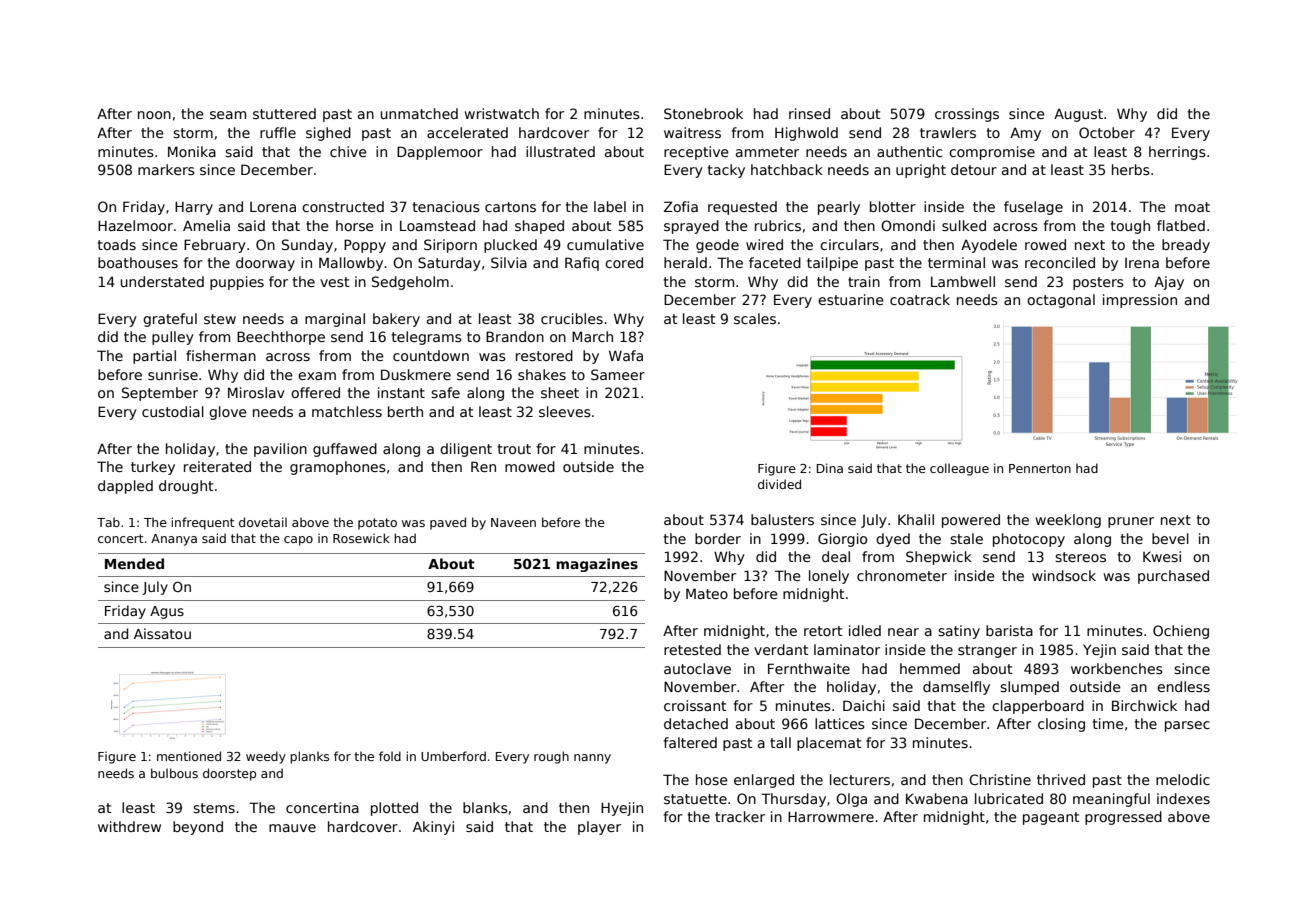 The height and width of the page is (924, 1308). What do you see at coordinates (1040, 468) in the page?
I see `Pennerton` at bounding box center [1040, 468].
